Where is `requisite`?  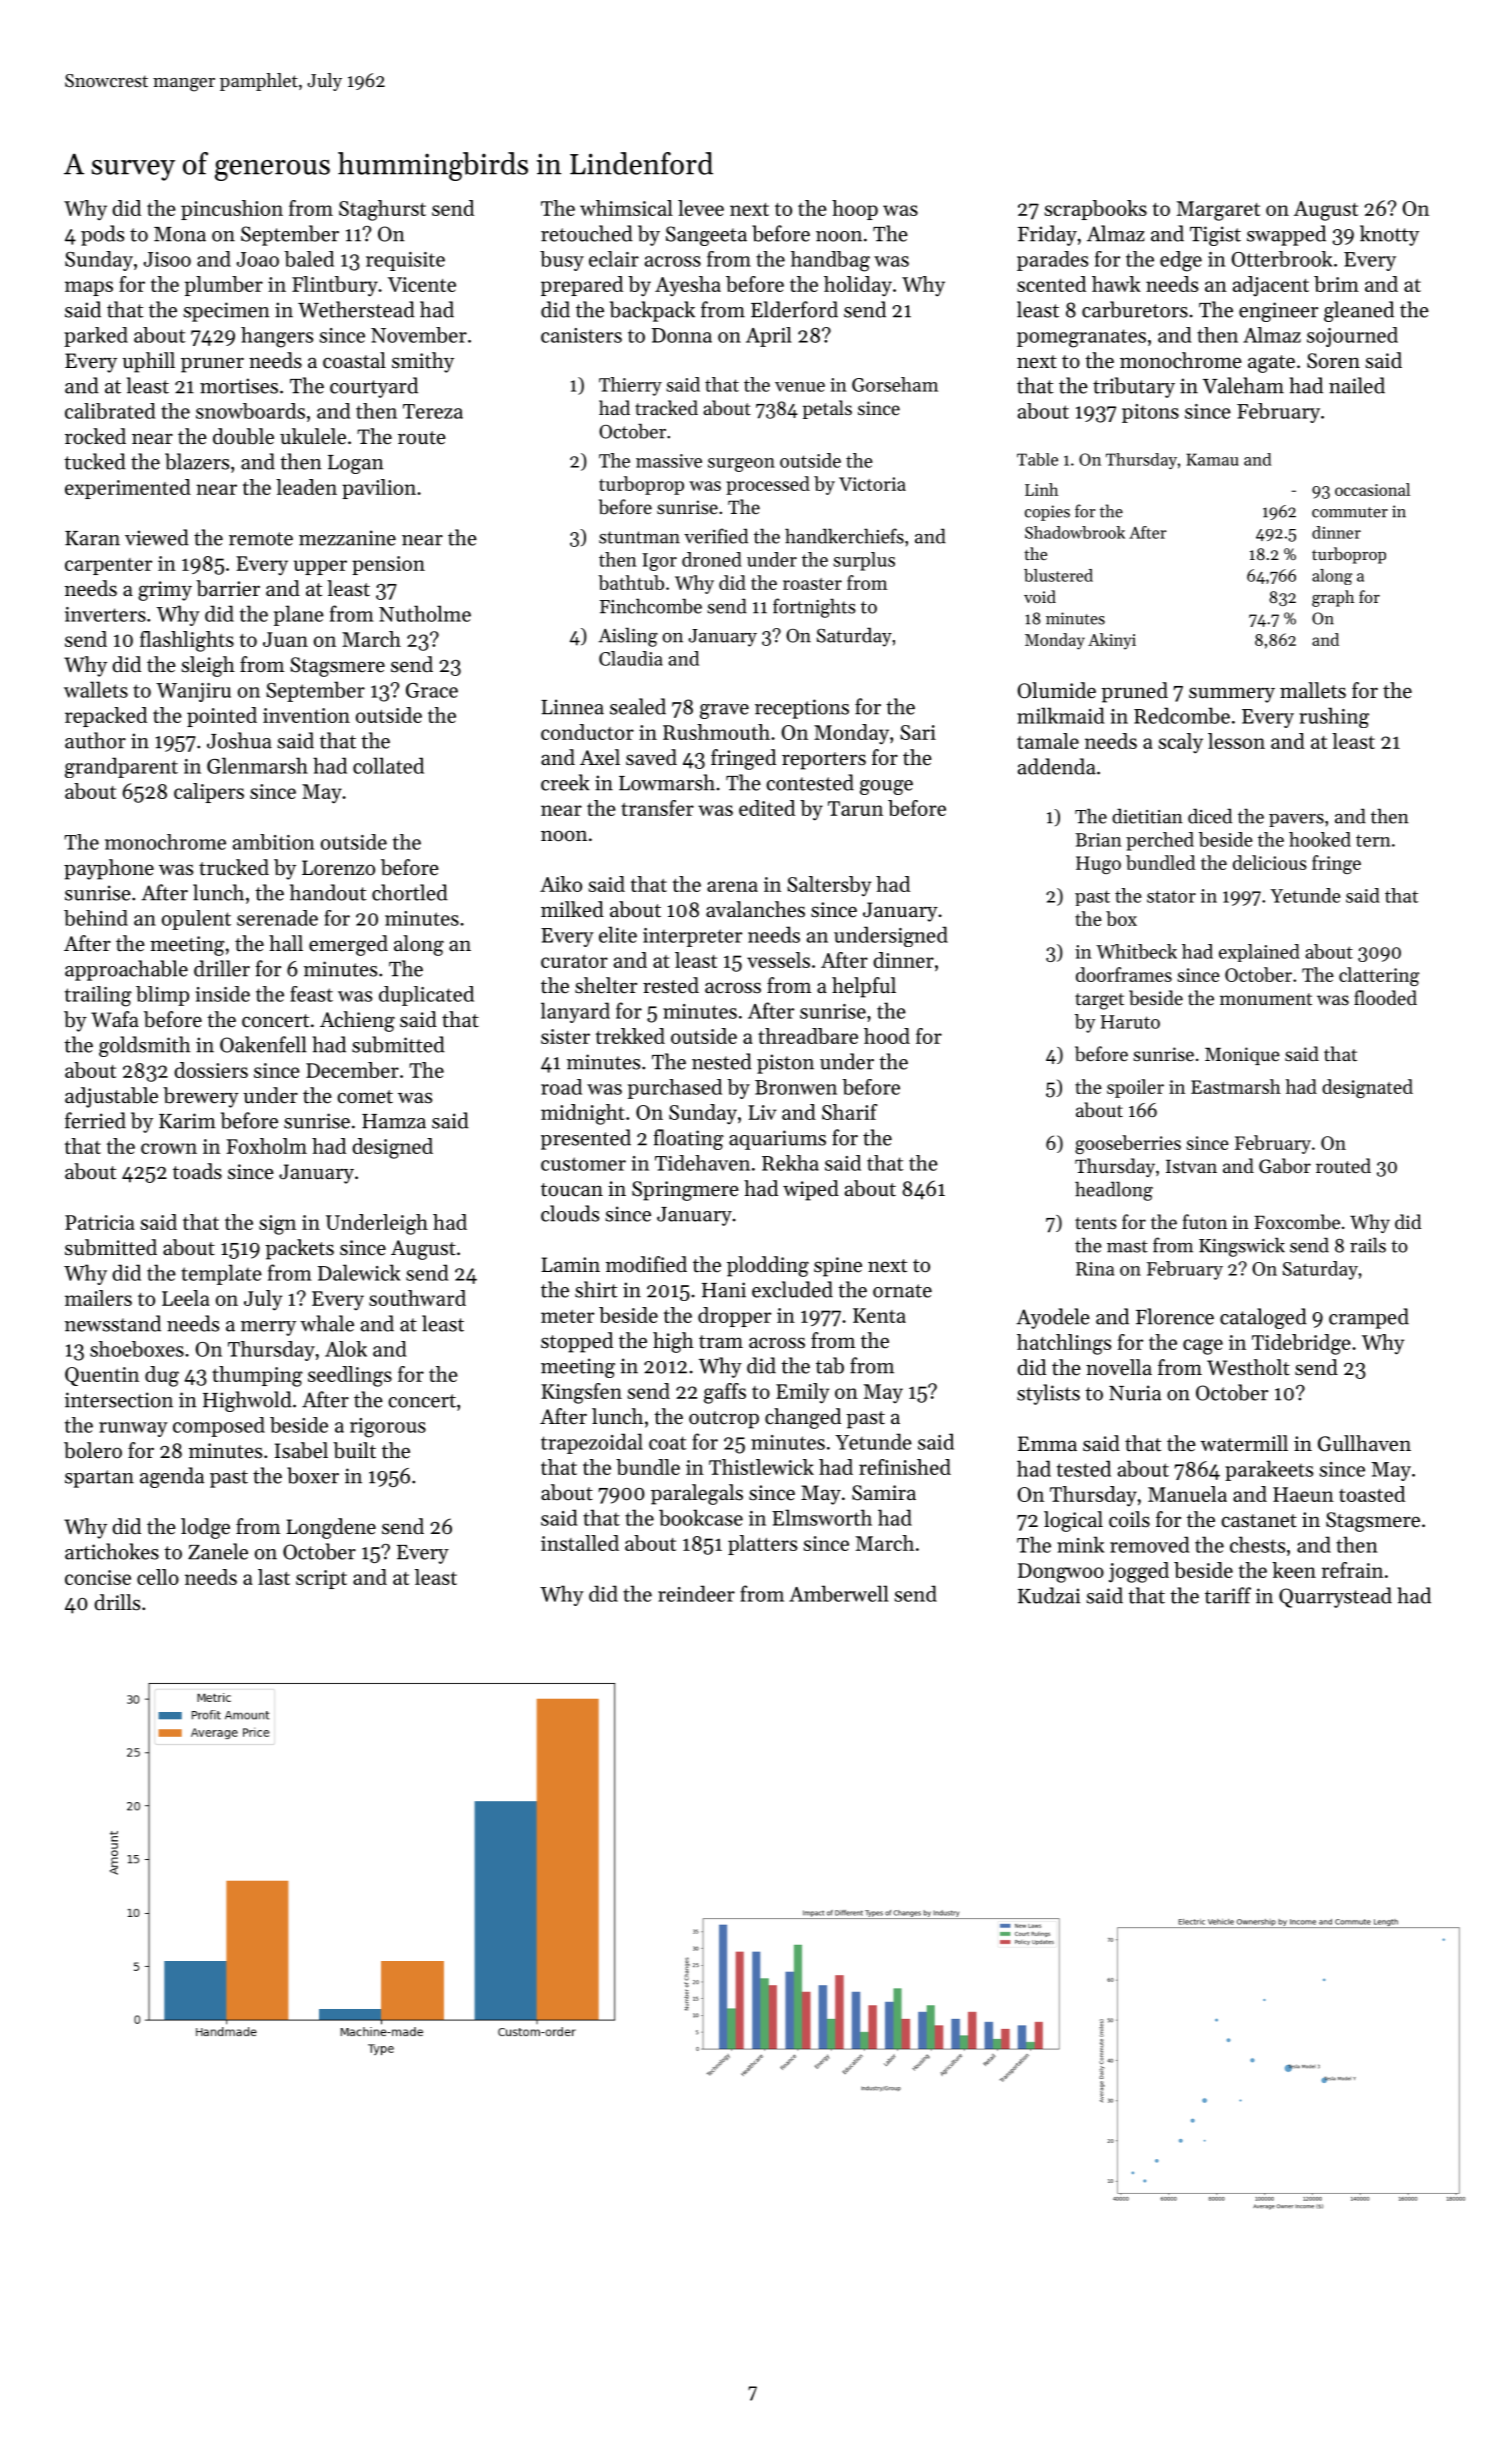 requisite is located at coordinates (405, 261).
